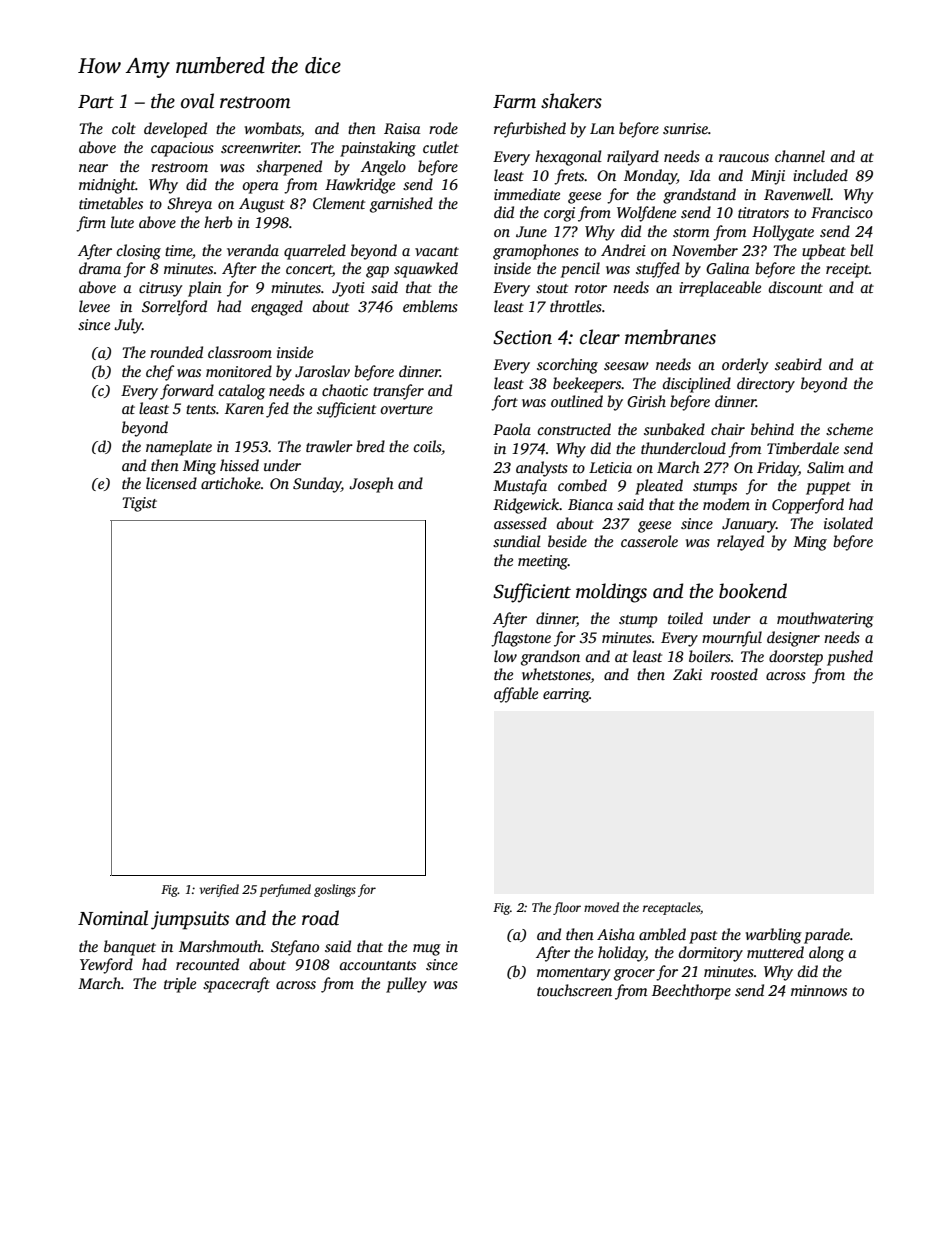 The width and height of the screenshot is (952, 1233). Describe the element at coordinates (571, 101) in the screenshot. I see `shakers` at that location.
